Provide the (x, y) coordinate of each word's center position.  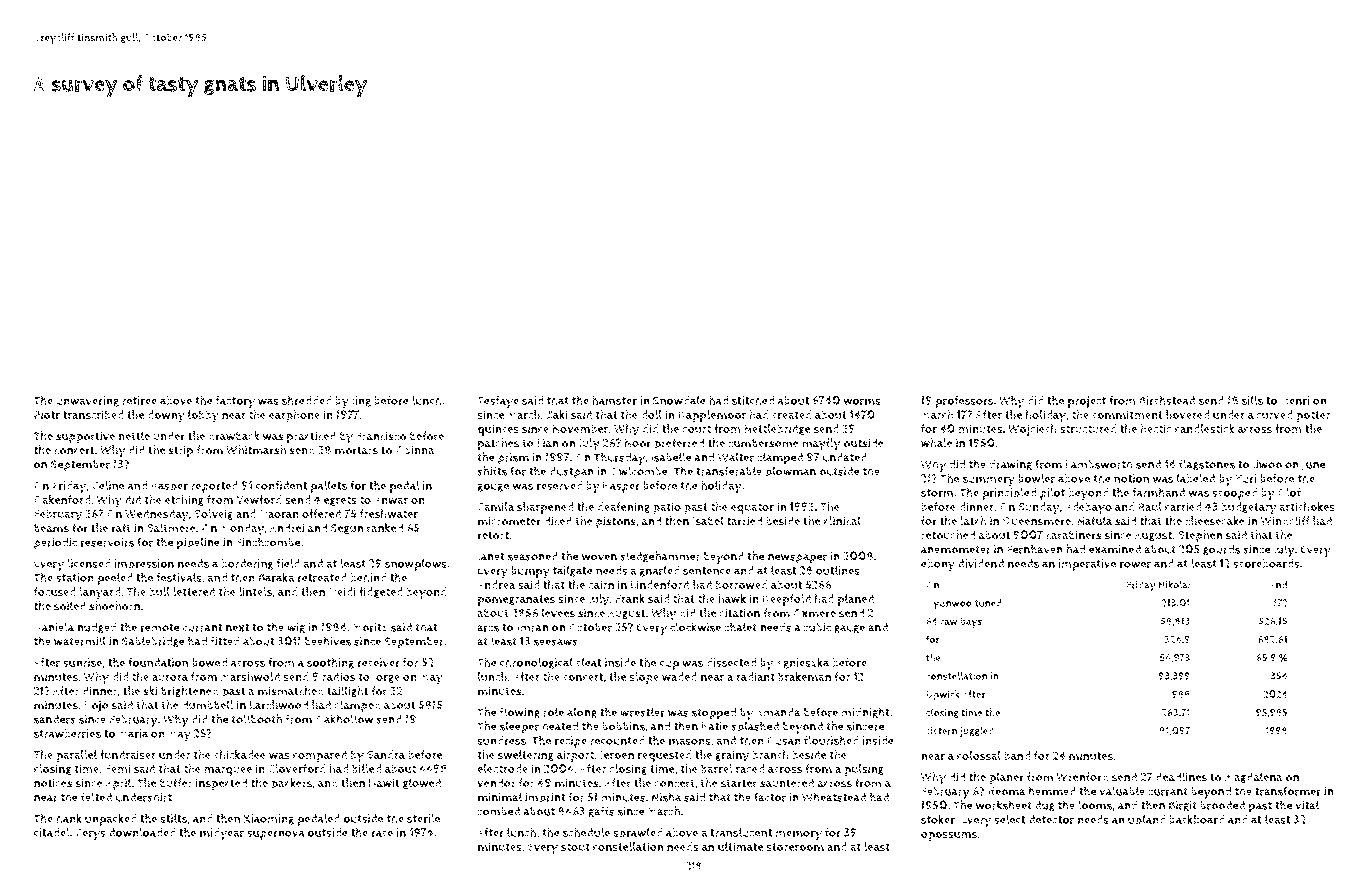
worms (862, 401)
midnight (865, 713)
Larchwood (279, 705)
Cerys (90, 834)
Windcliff (1285, 521)
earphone (294, 416)
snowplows (416, 565)
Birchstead (1167, 400)
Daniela (54, 627)
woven (599, 557)
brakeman (804, 677)
